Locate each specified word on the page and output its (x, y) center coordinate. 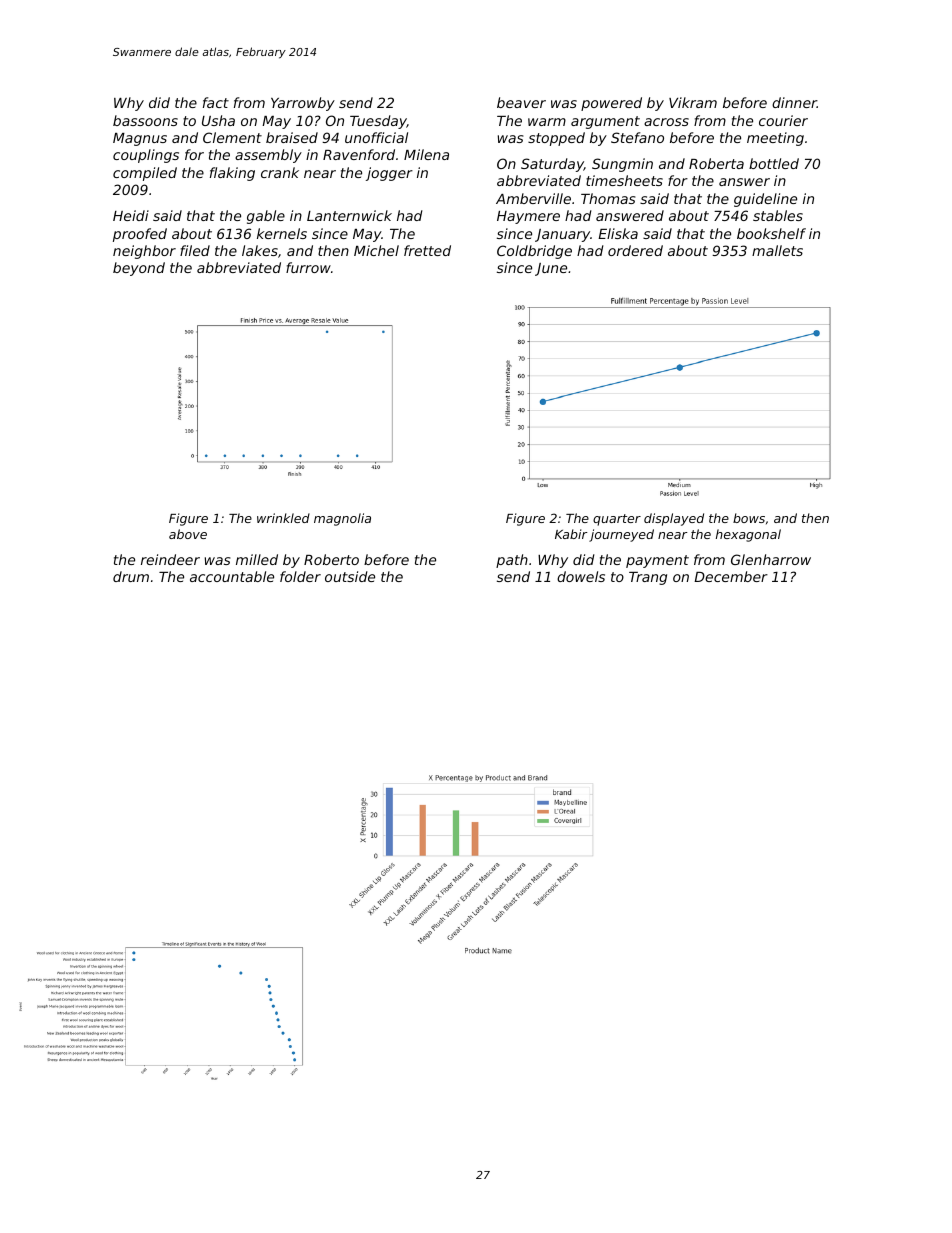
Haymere (528, 217)
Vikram (693, 102)
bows (749, 518)
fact (216, 102)
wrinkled (283, 518)
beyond (139, 269)
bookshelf (771, 233)
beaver (521, 102)
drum (131, 576)
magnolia (342, 519)
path (512, 561)
